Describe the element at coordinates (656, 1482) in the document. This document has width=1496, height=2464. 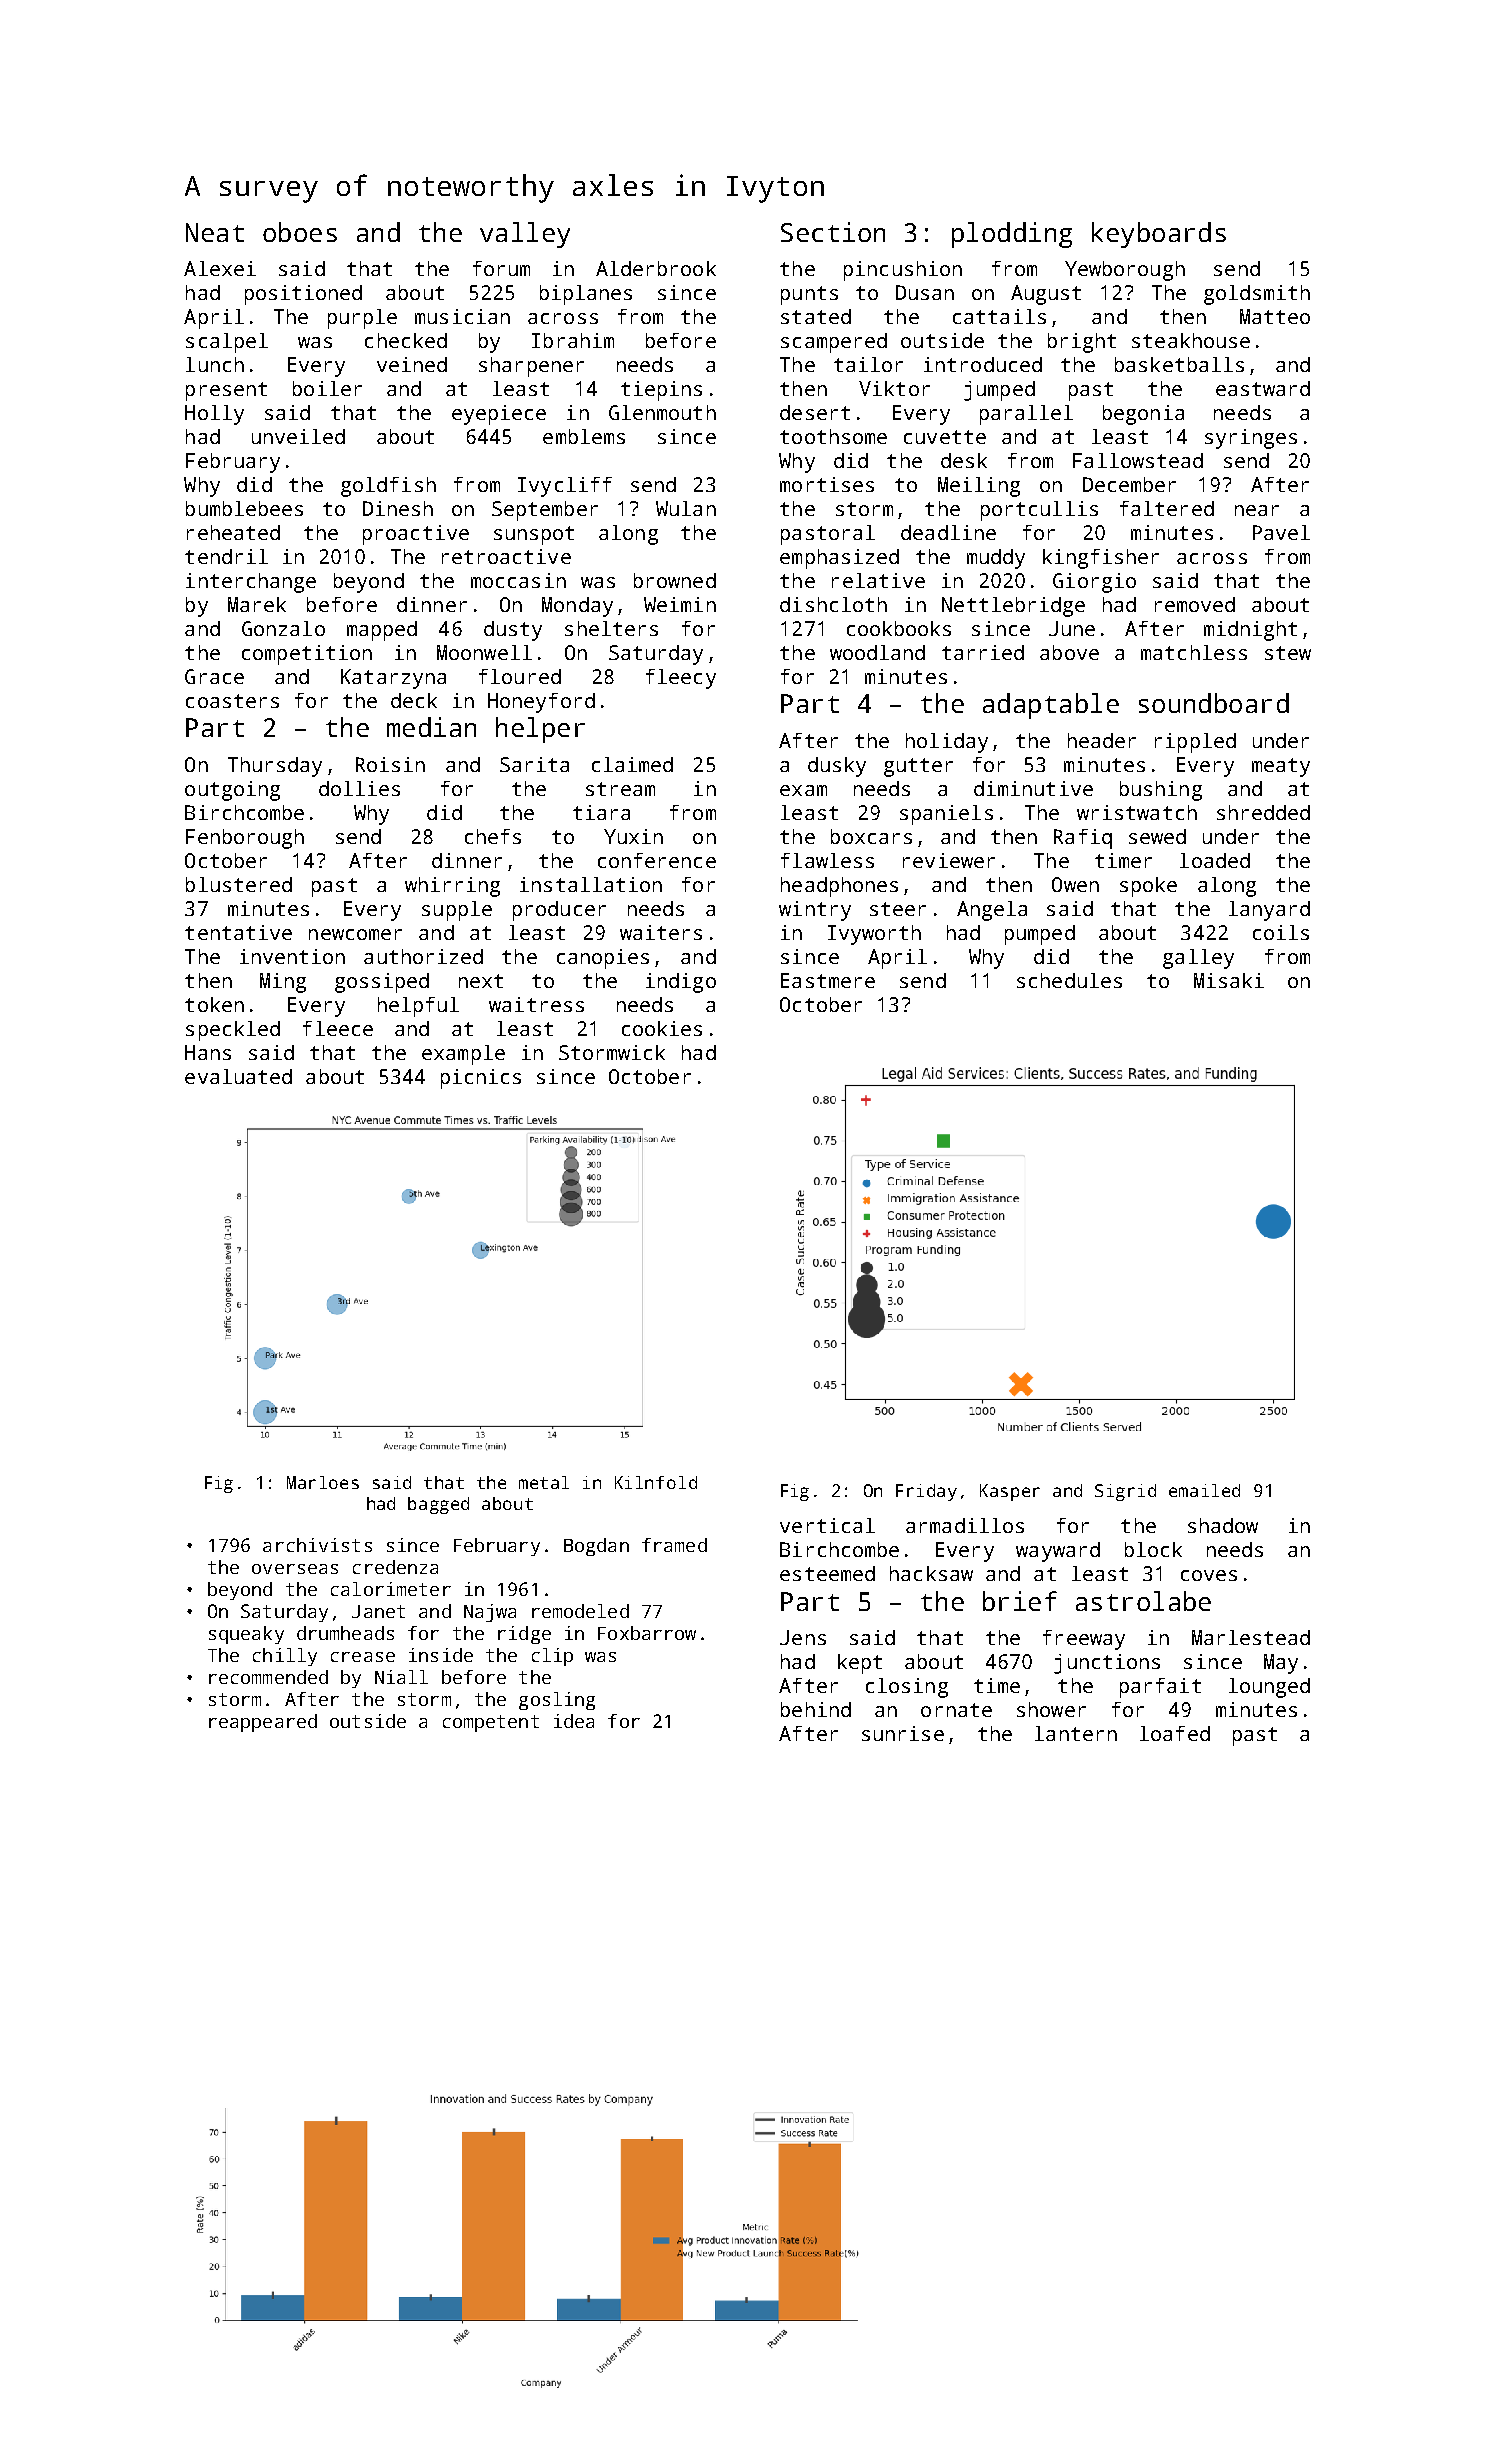
I see `Kilnfold` at that location.
